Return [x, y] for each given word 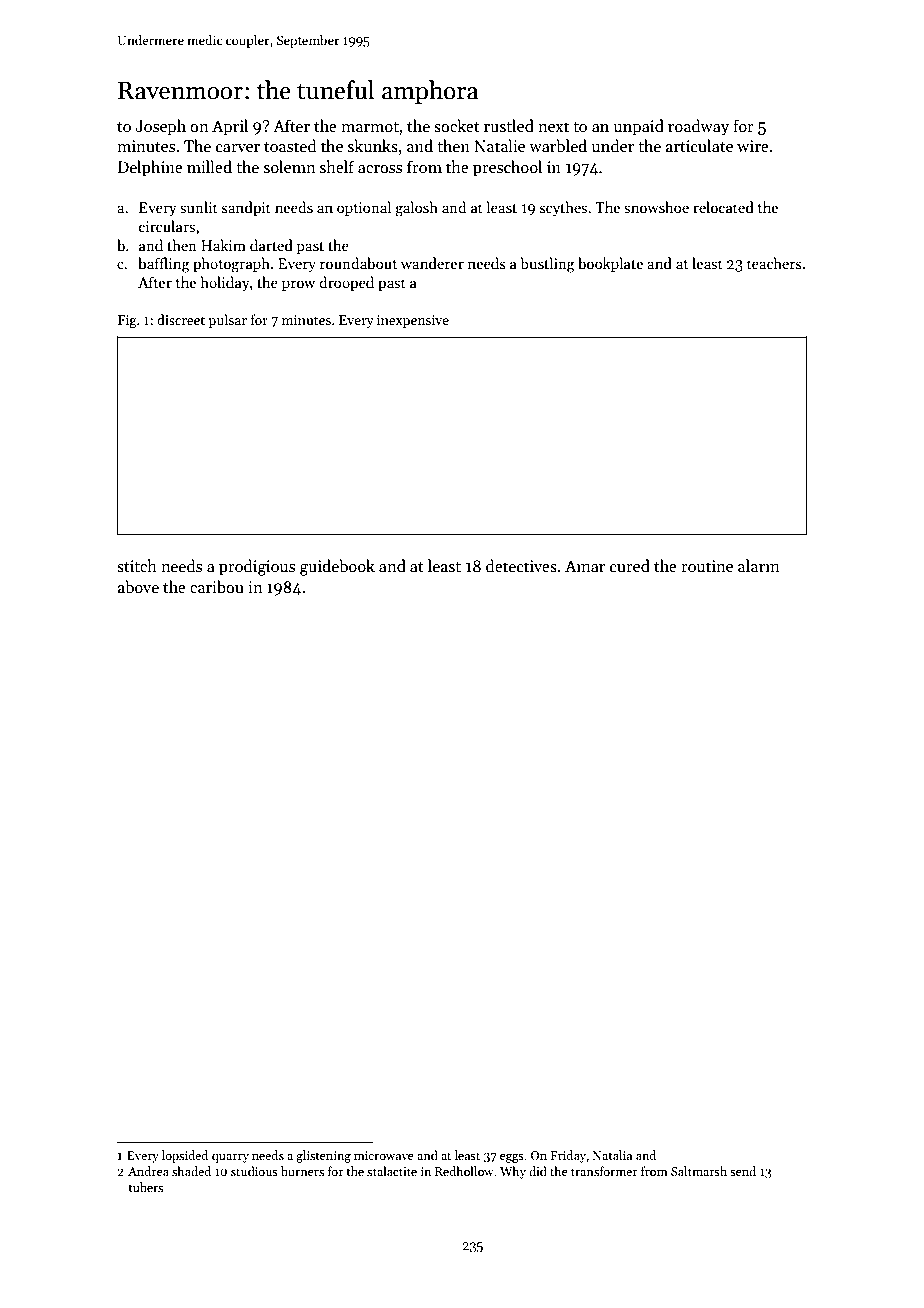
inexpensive [413, 321]
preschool [507, 168]
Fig [127, 321]
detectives [521, 566]
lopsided [185, 1156]
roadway [698, 127]
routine [707, 566]
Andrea [148, 1171]
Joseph [160, 127]
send [743, 1171]
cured [630, 565]
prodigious [257, 567]
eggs [512, 1158]
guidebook [337, 567]
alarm [759, 565]
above [138, 586]
